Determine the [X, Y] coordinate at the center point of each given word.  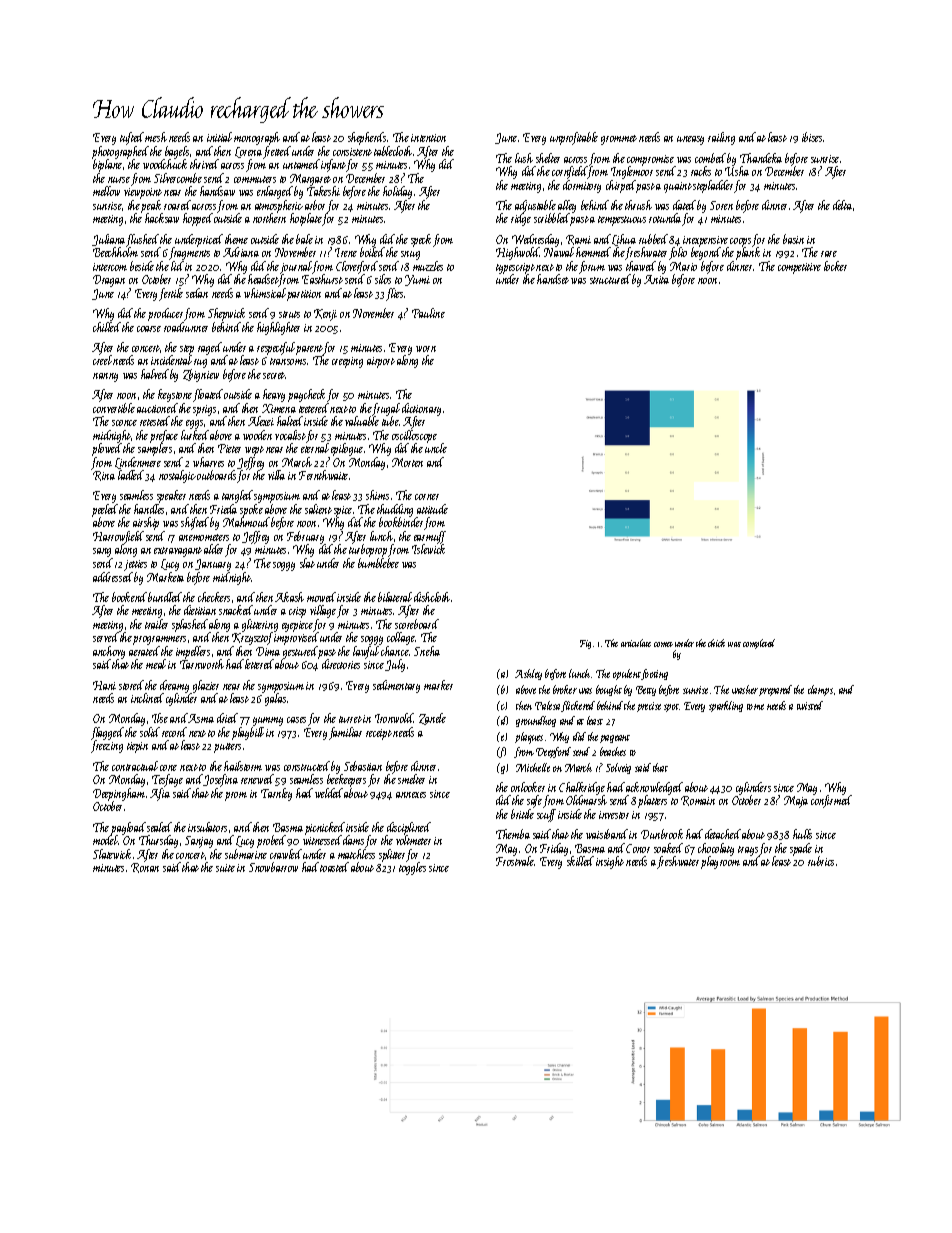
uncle [436, 448]
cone [168, 768]
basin [793, 239]
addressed [113, 577]
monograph [257, 138]
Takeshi [323, 191]
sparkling [726, 706]
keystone [175, 395]
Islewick [428, 549]
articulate [636, 643]
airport [381, 362]
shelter [548, 158]
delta [842, 205]
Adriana [241, 252]
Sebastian [363, 766]
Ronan [145, 868]
